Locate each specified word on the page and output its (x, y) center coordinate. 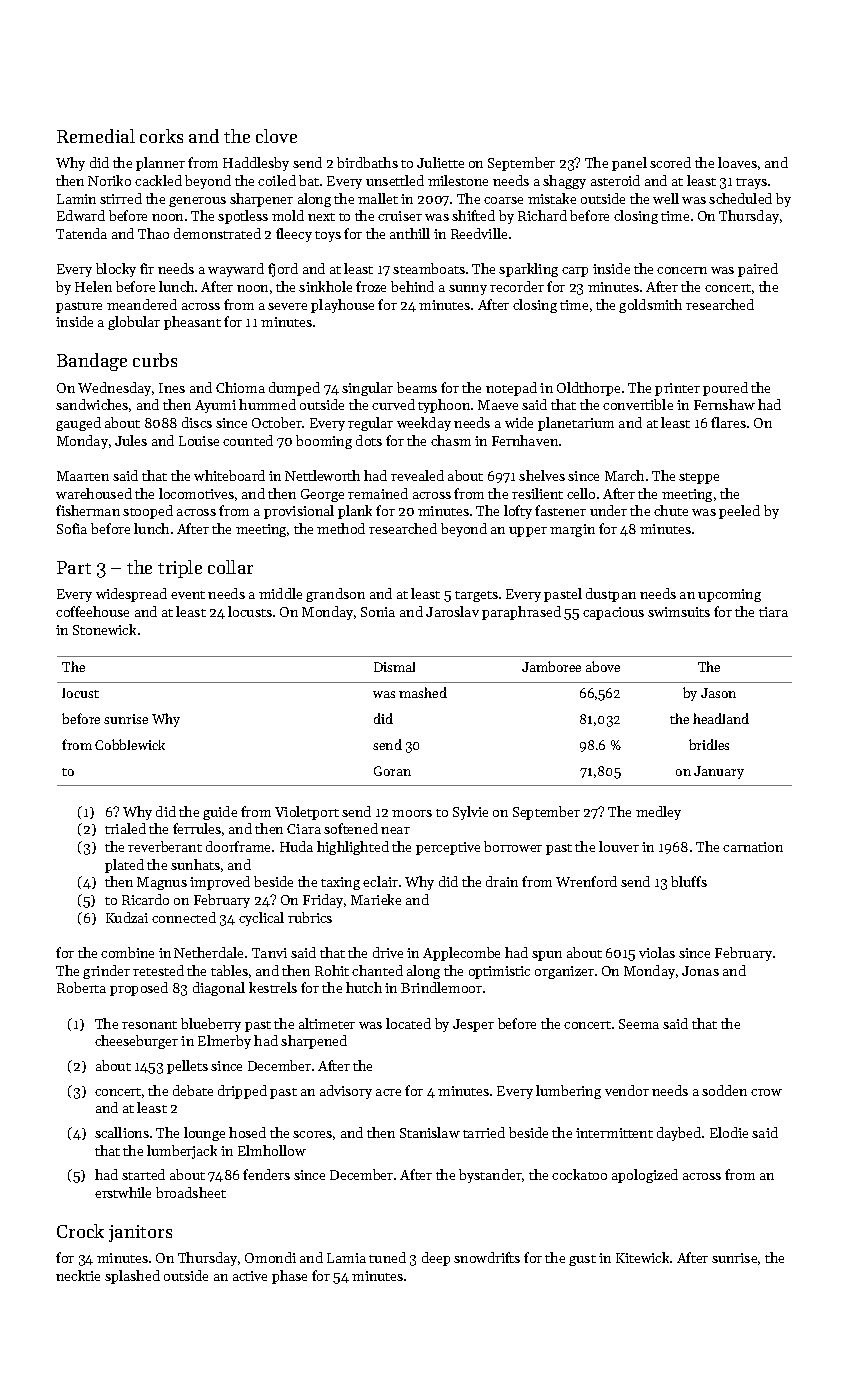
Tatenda (81, 233)
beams (417, 387)
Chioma (240, 387)
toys (328, 236)
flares (728, 422)
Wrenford (586, 881)
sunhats (195, 864)
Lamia (346, 1258)
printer (677, 389)
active (250, 1276)
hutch (364, 987)
